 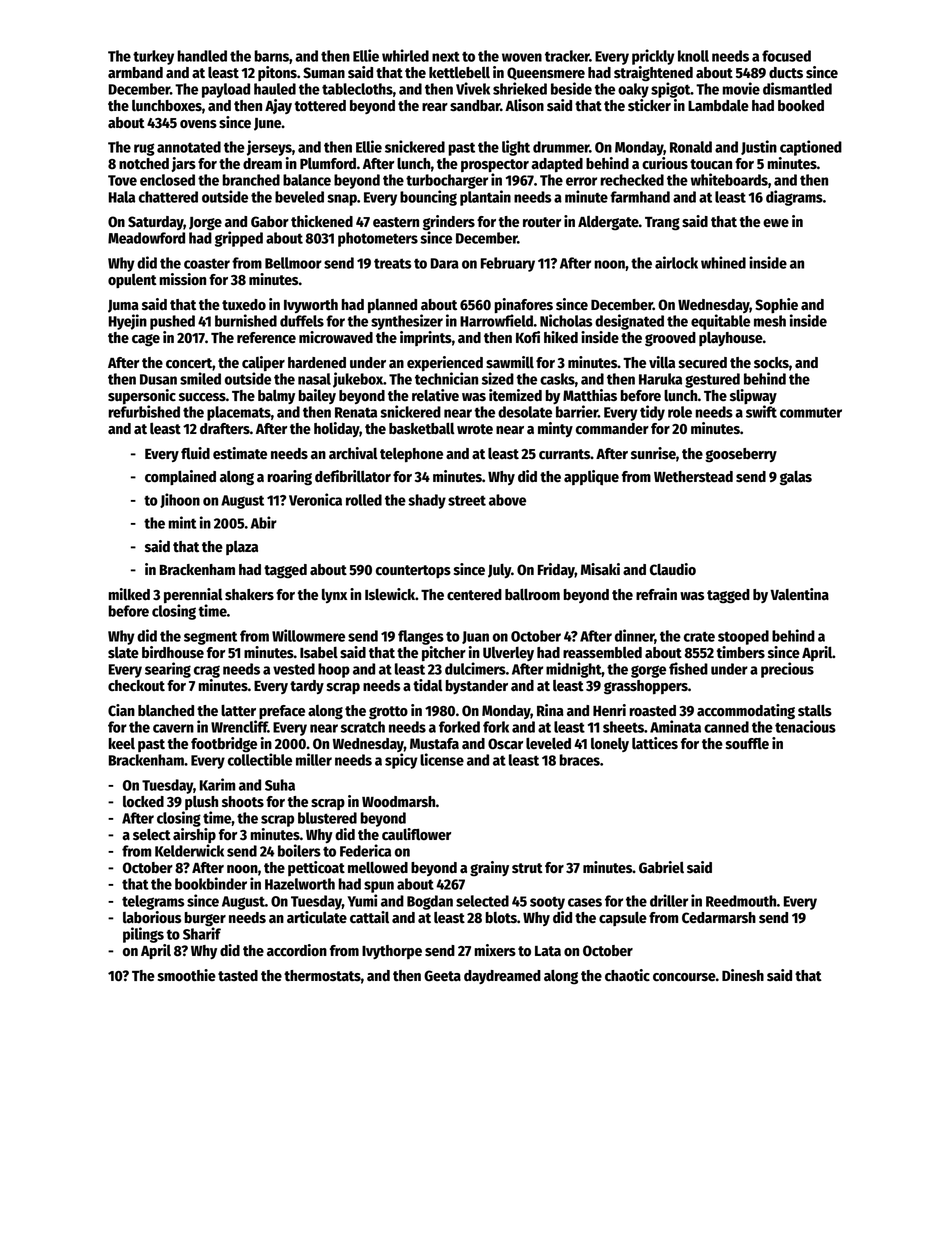 What do you see at coordinates (602, 653) in the screenshot?
I see `reassembled` at bounding box center [602, 653].
